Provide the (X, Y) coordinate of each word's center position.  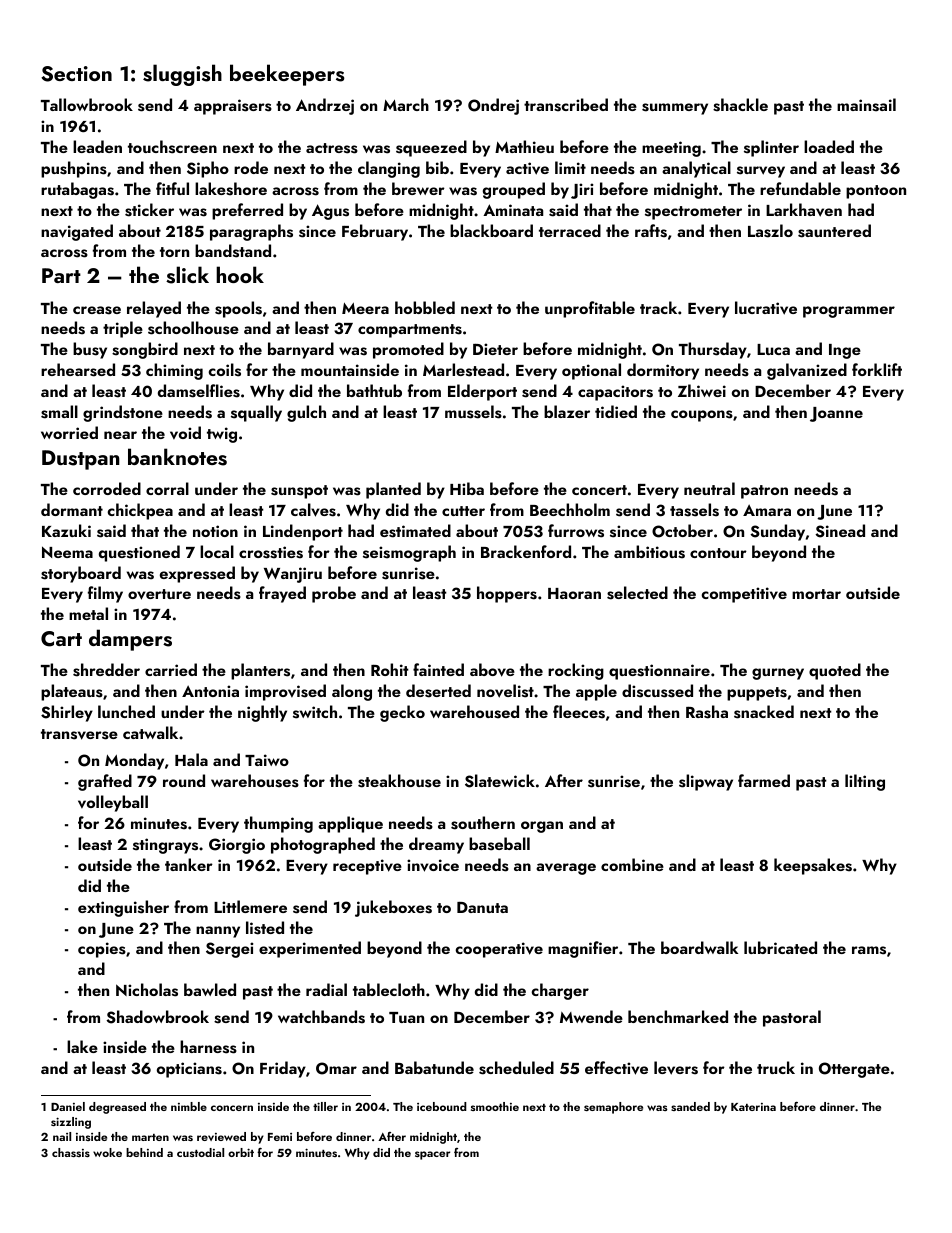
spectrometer (693, 213)
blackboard (491, 230)
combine (632, 864)
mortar (816, 594)
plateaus (72, 692)
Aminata (513, 210)
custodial (200, 1152)
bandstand (233, 251)
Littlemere (250, 906)
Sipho (208, 169)
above (492, 670)
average (566, 869)
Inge (845, 351)
